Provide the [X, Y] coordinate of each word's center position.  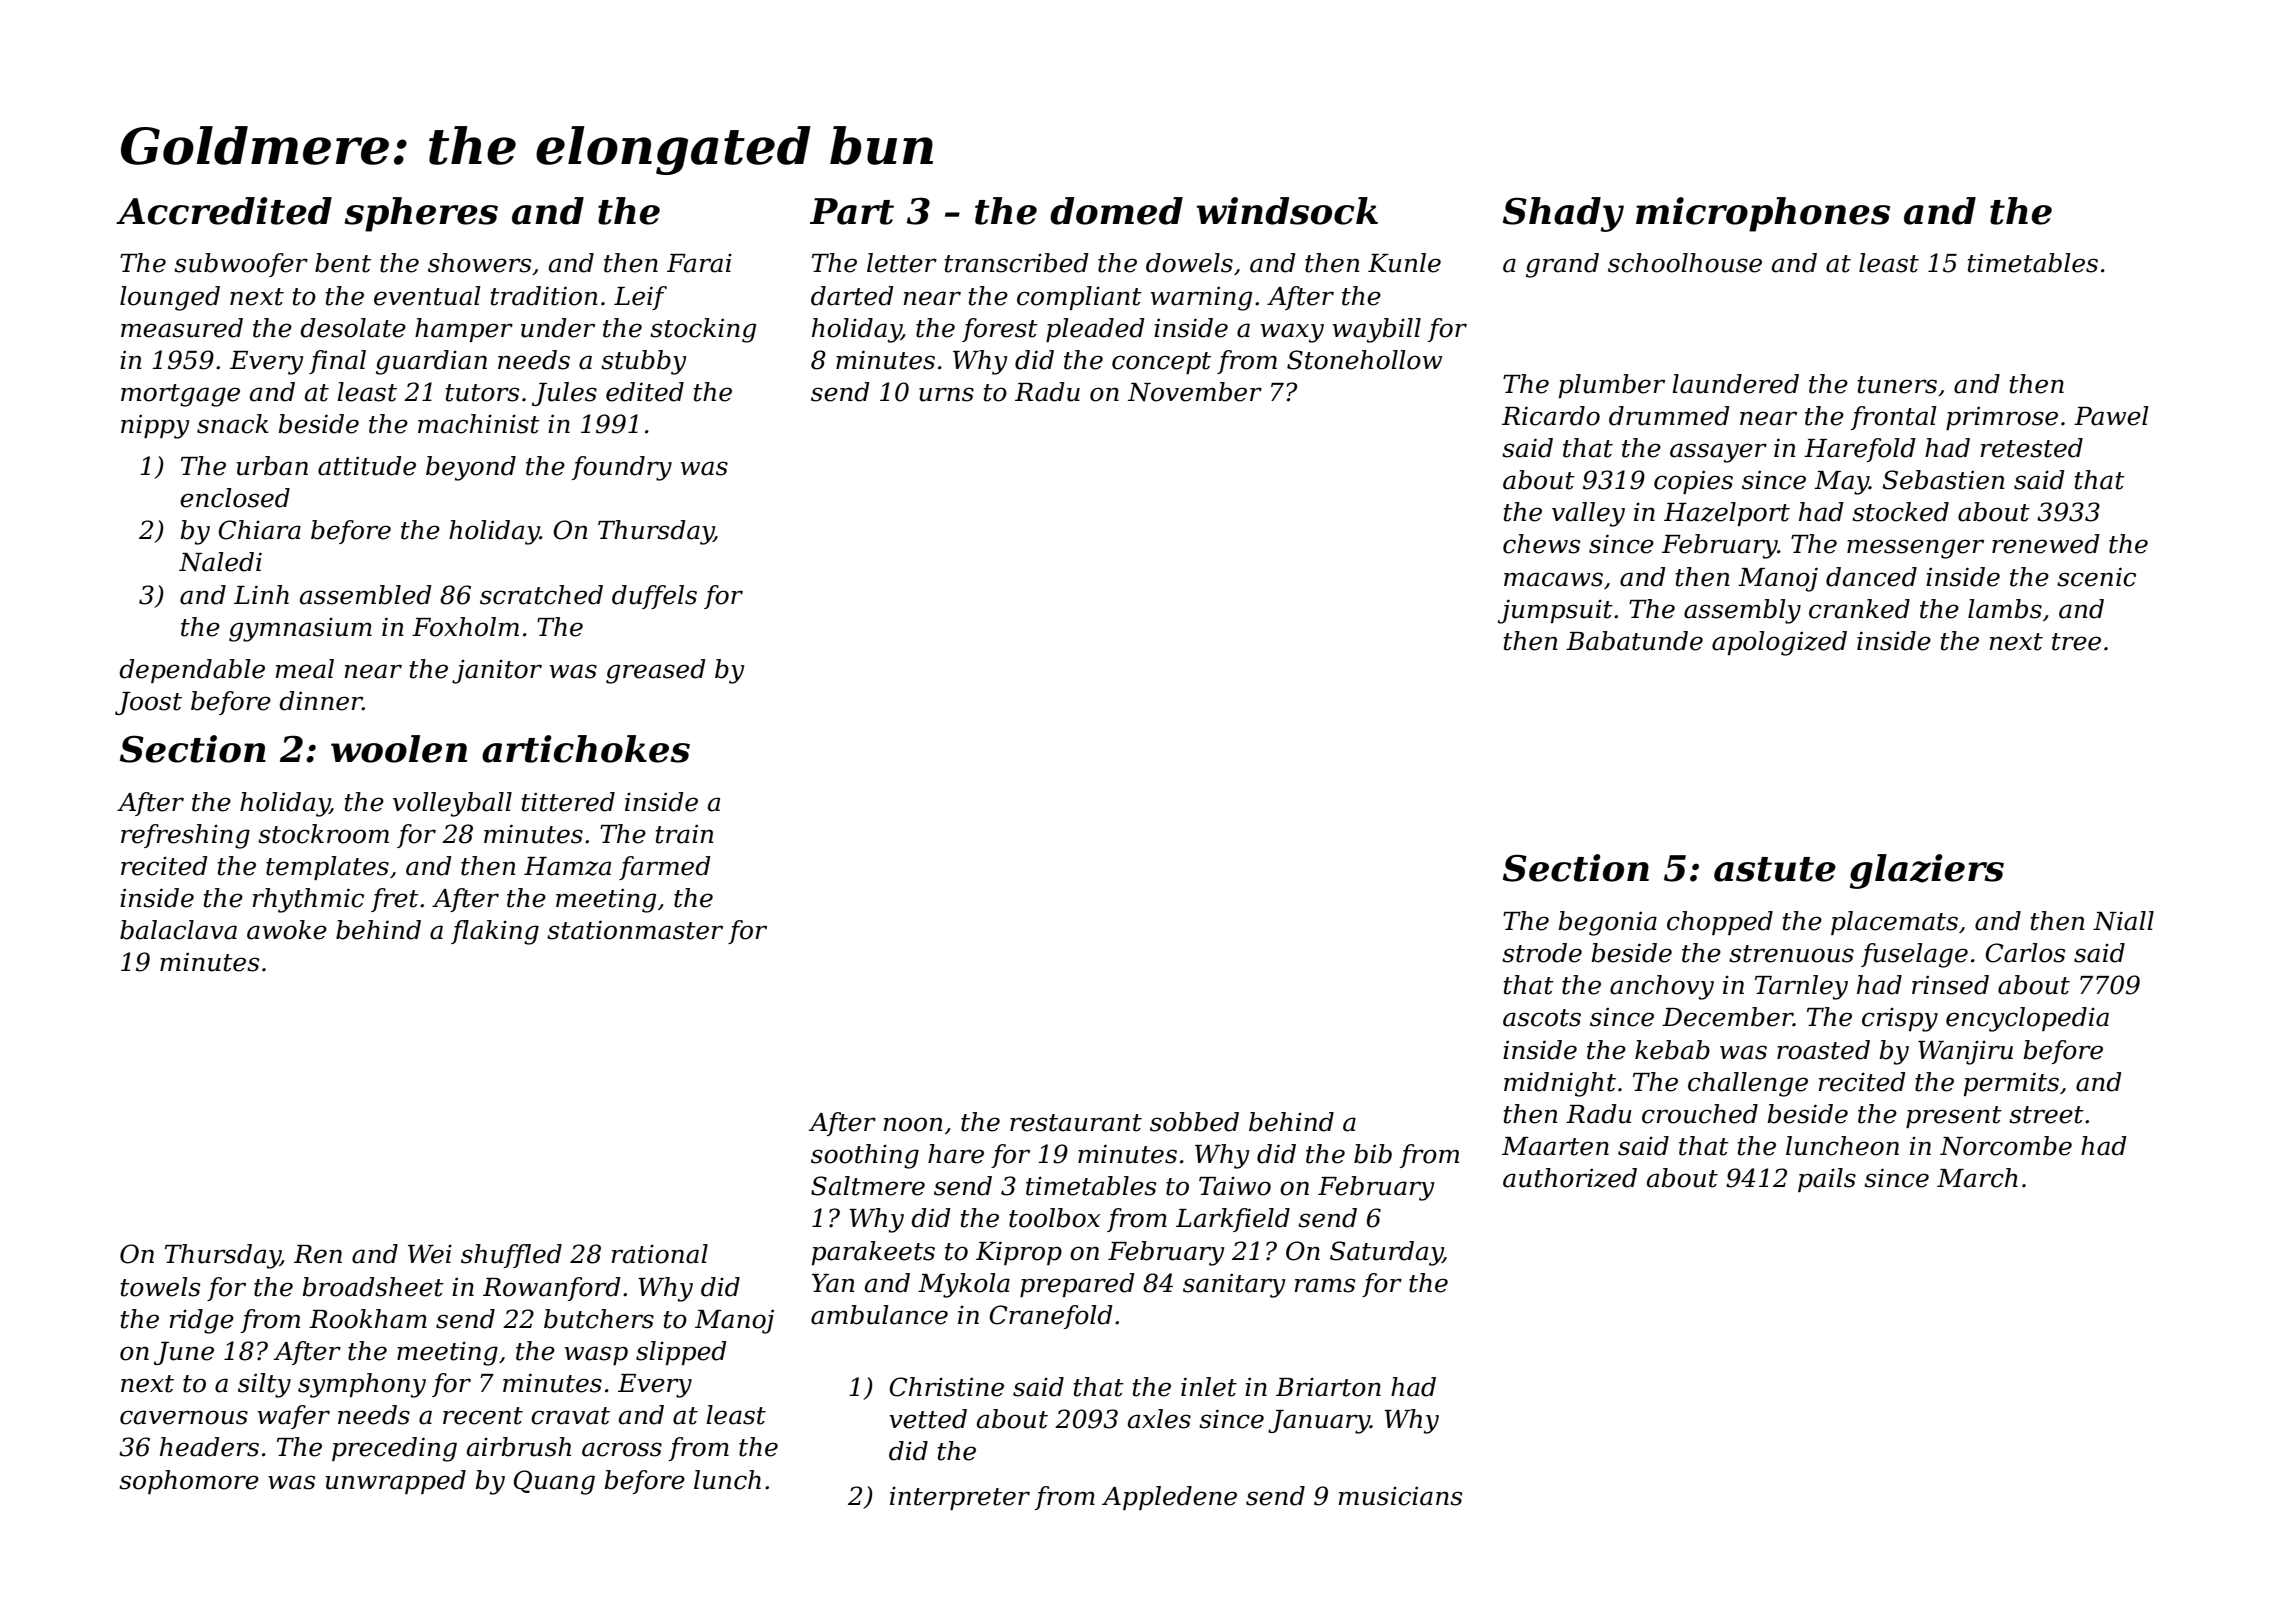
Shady [1563, 214]
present [1954, 1117]
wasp [596, 1355]
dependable [192, 671]
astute [1775, 869]
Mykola [964, 1285]
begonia [1607, 923]
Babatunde [1634, 641]
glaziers [1927, 871]
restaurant [1076, 1123]
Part [852, 211]
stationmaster [635, 930]
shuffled [511, 1256]
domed [1116, 211]
